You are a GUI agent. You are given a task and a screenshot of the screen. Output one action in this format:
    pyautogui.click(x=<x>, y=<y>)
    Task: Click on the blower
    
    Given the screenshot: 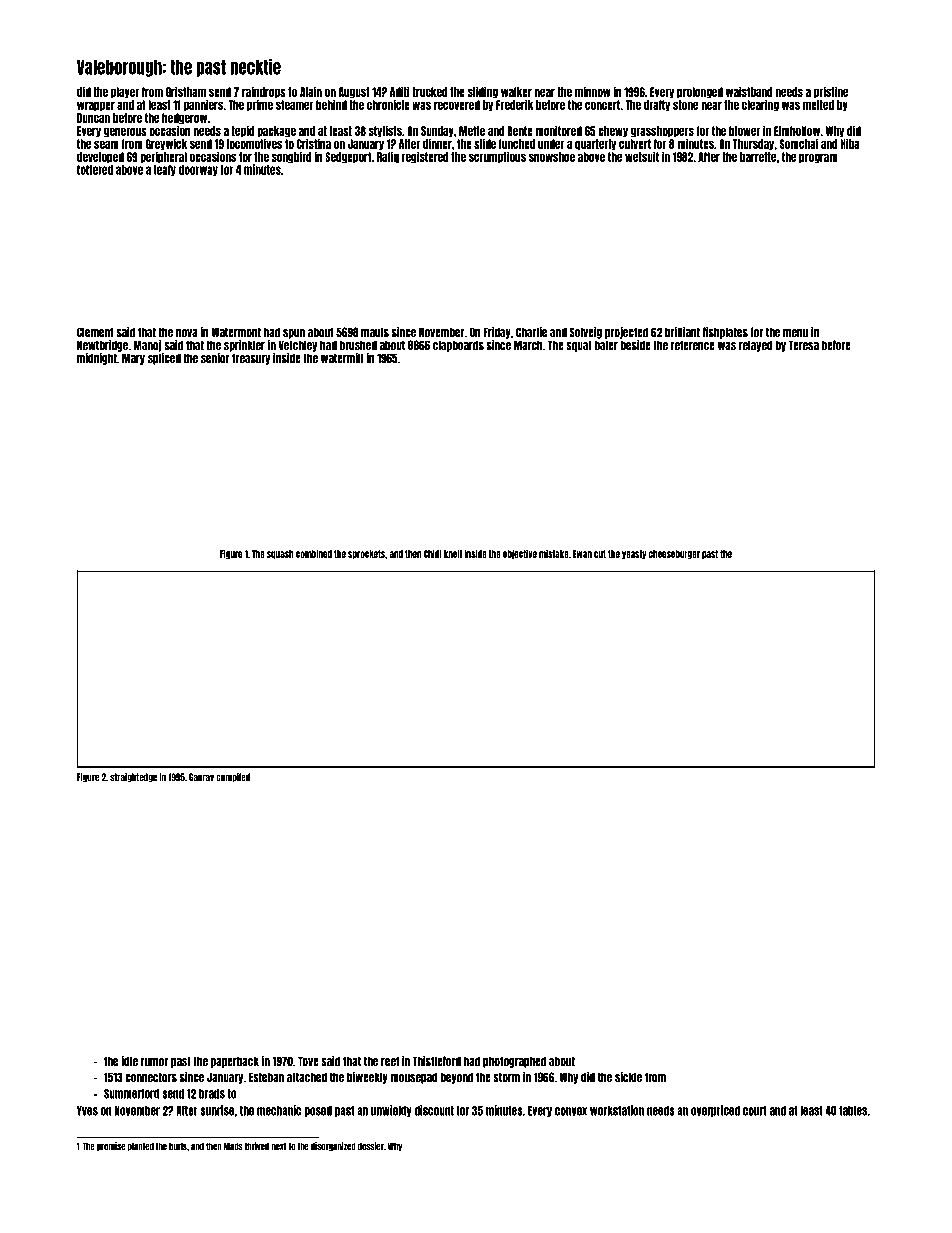 What is the action you would take?
    pyautogui.click(x=745, y=131)
